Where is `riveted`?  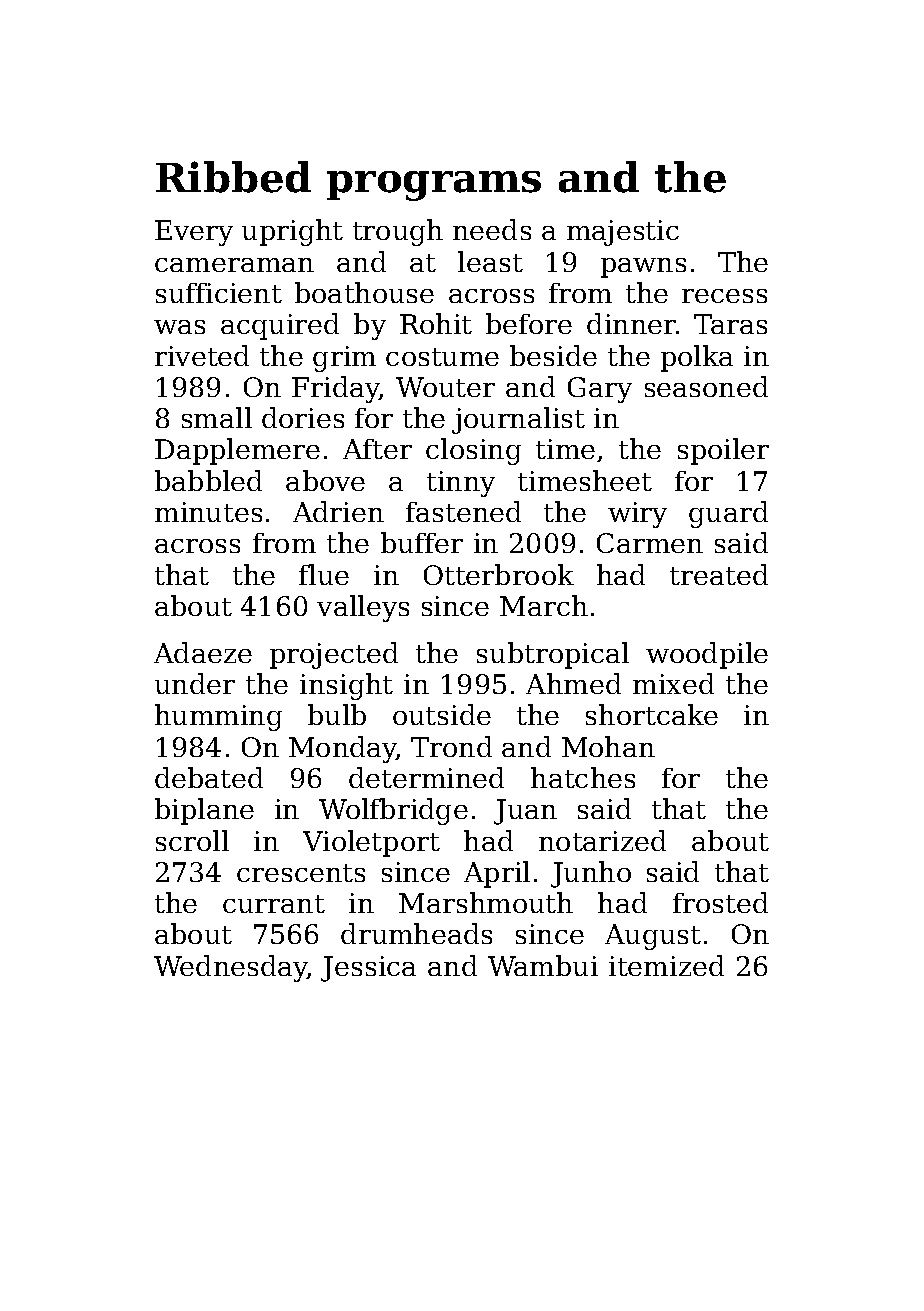
riveted is located at coordinates (202, 355).
